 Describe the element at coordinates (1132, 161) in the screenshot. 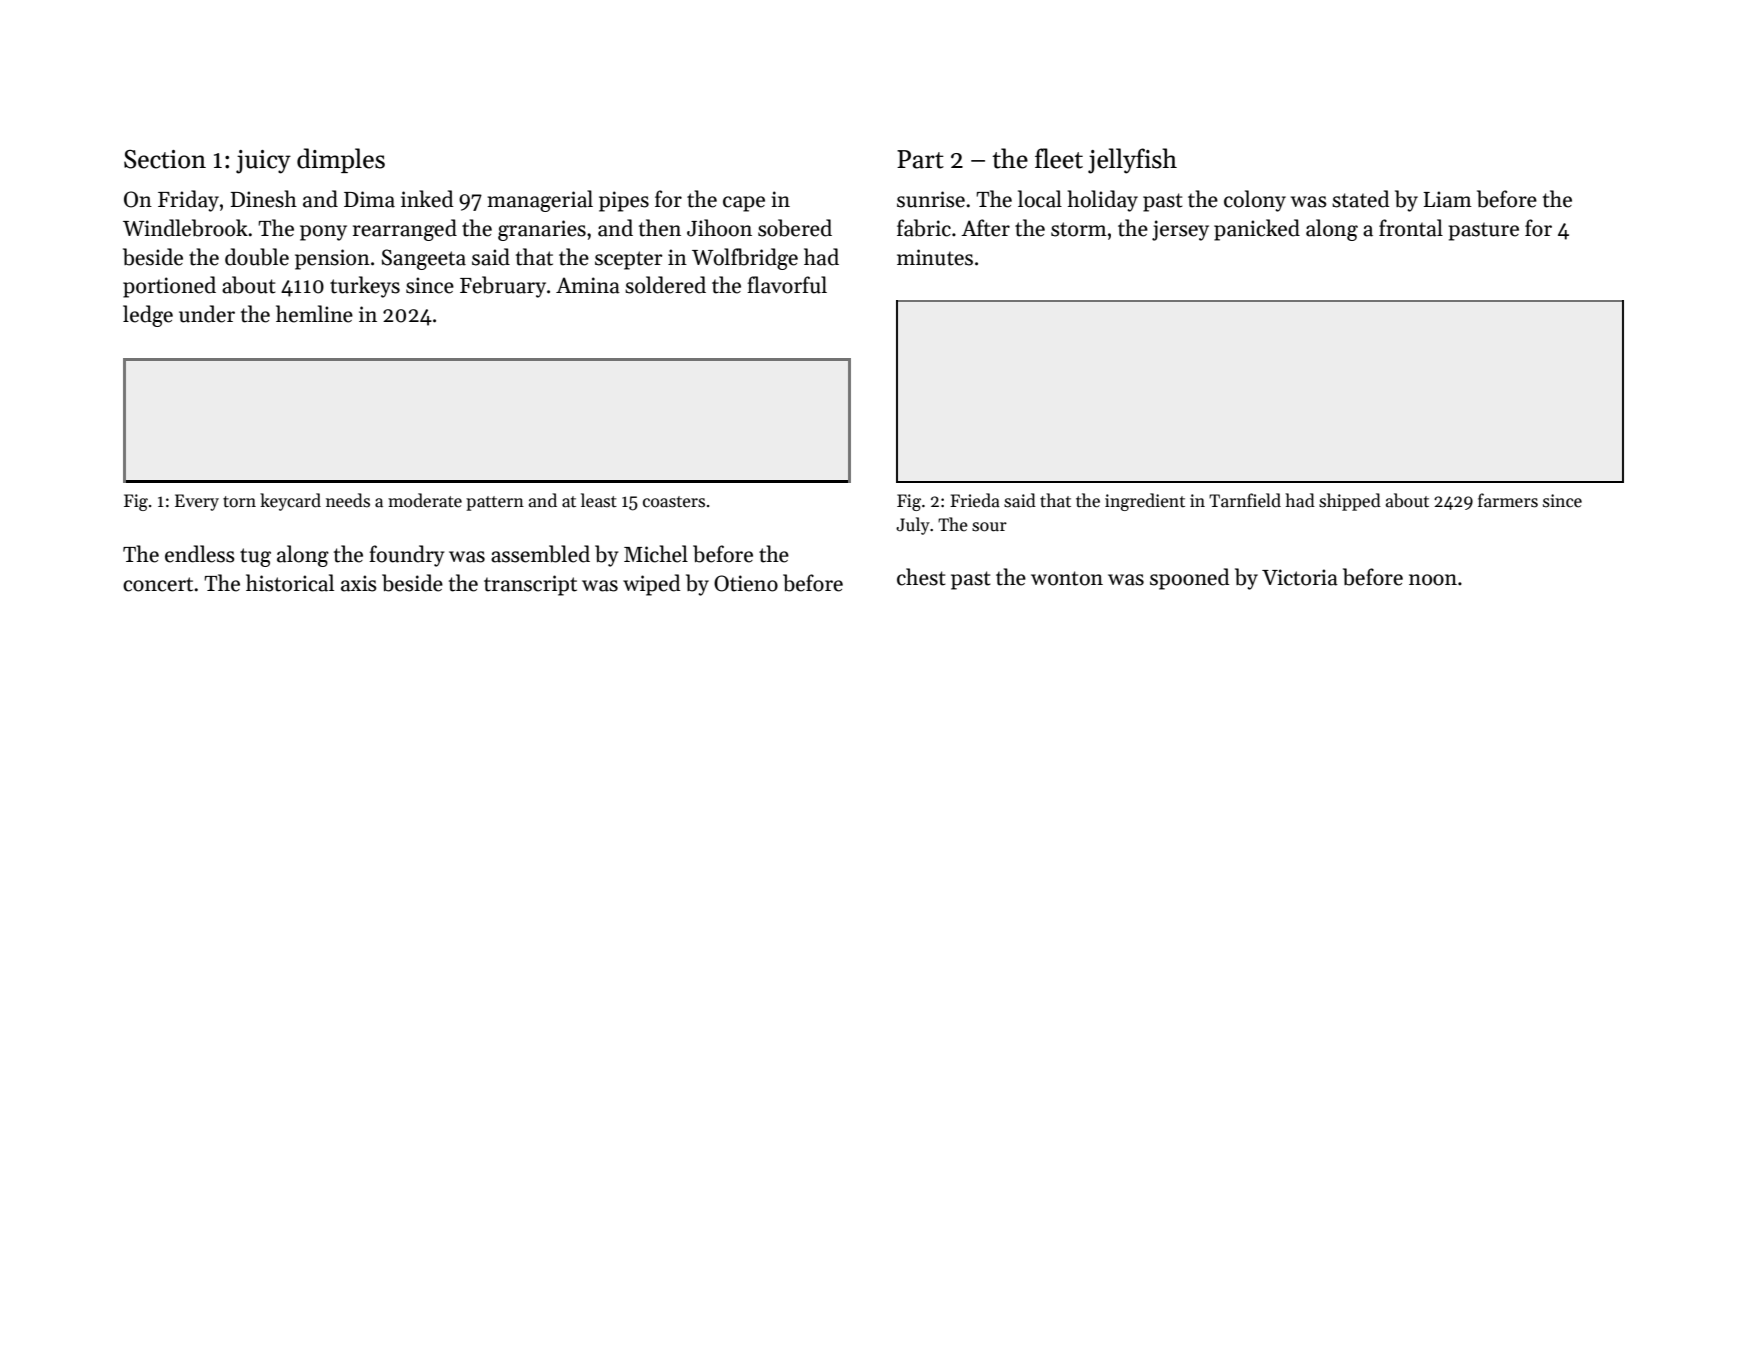

I see `jellyfish` at that location.
